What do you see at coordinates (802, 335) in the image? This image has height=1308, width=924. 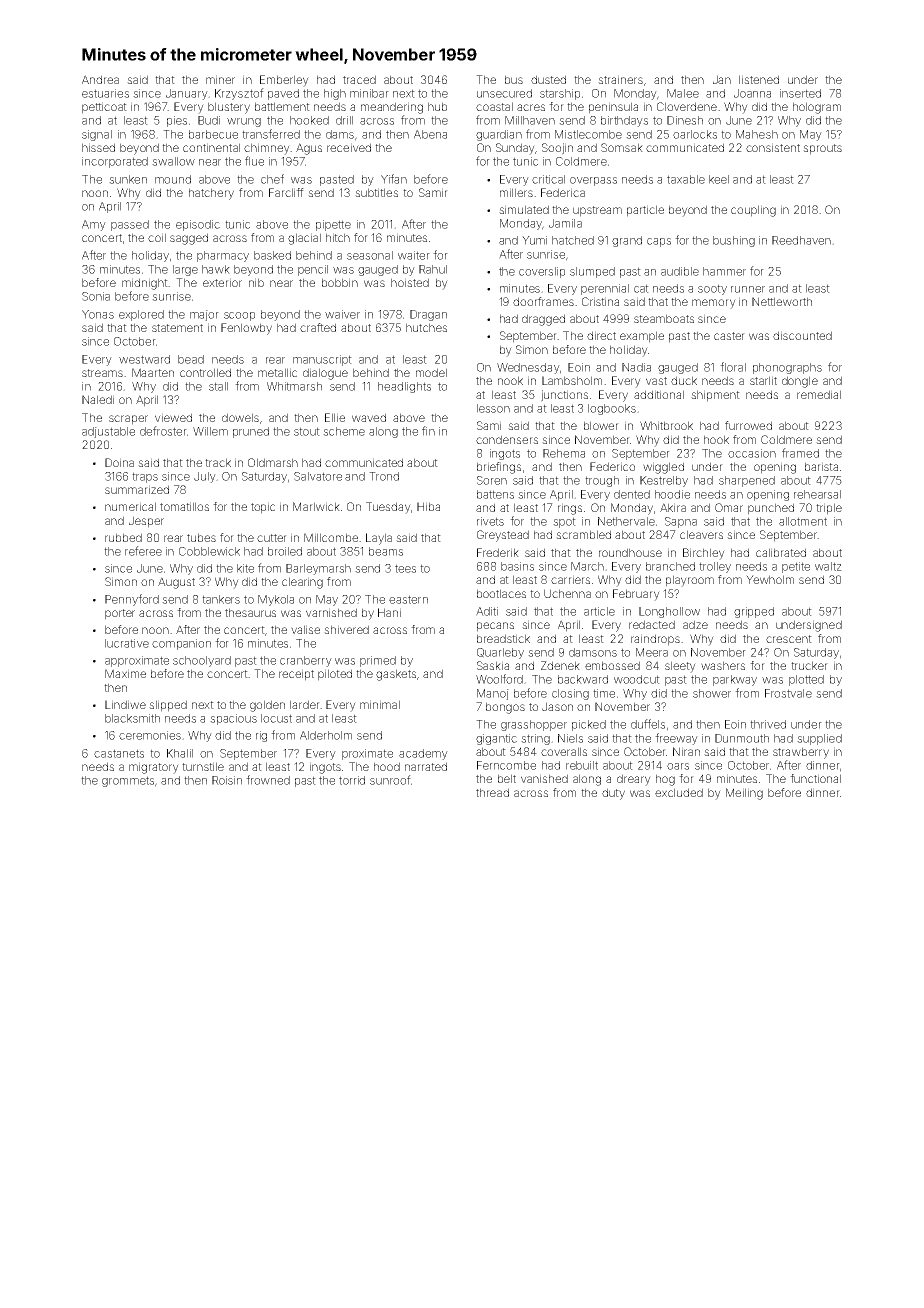 I see `discounted` at bounding box center [802, 335].
